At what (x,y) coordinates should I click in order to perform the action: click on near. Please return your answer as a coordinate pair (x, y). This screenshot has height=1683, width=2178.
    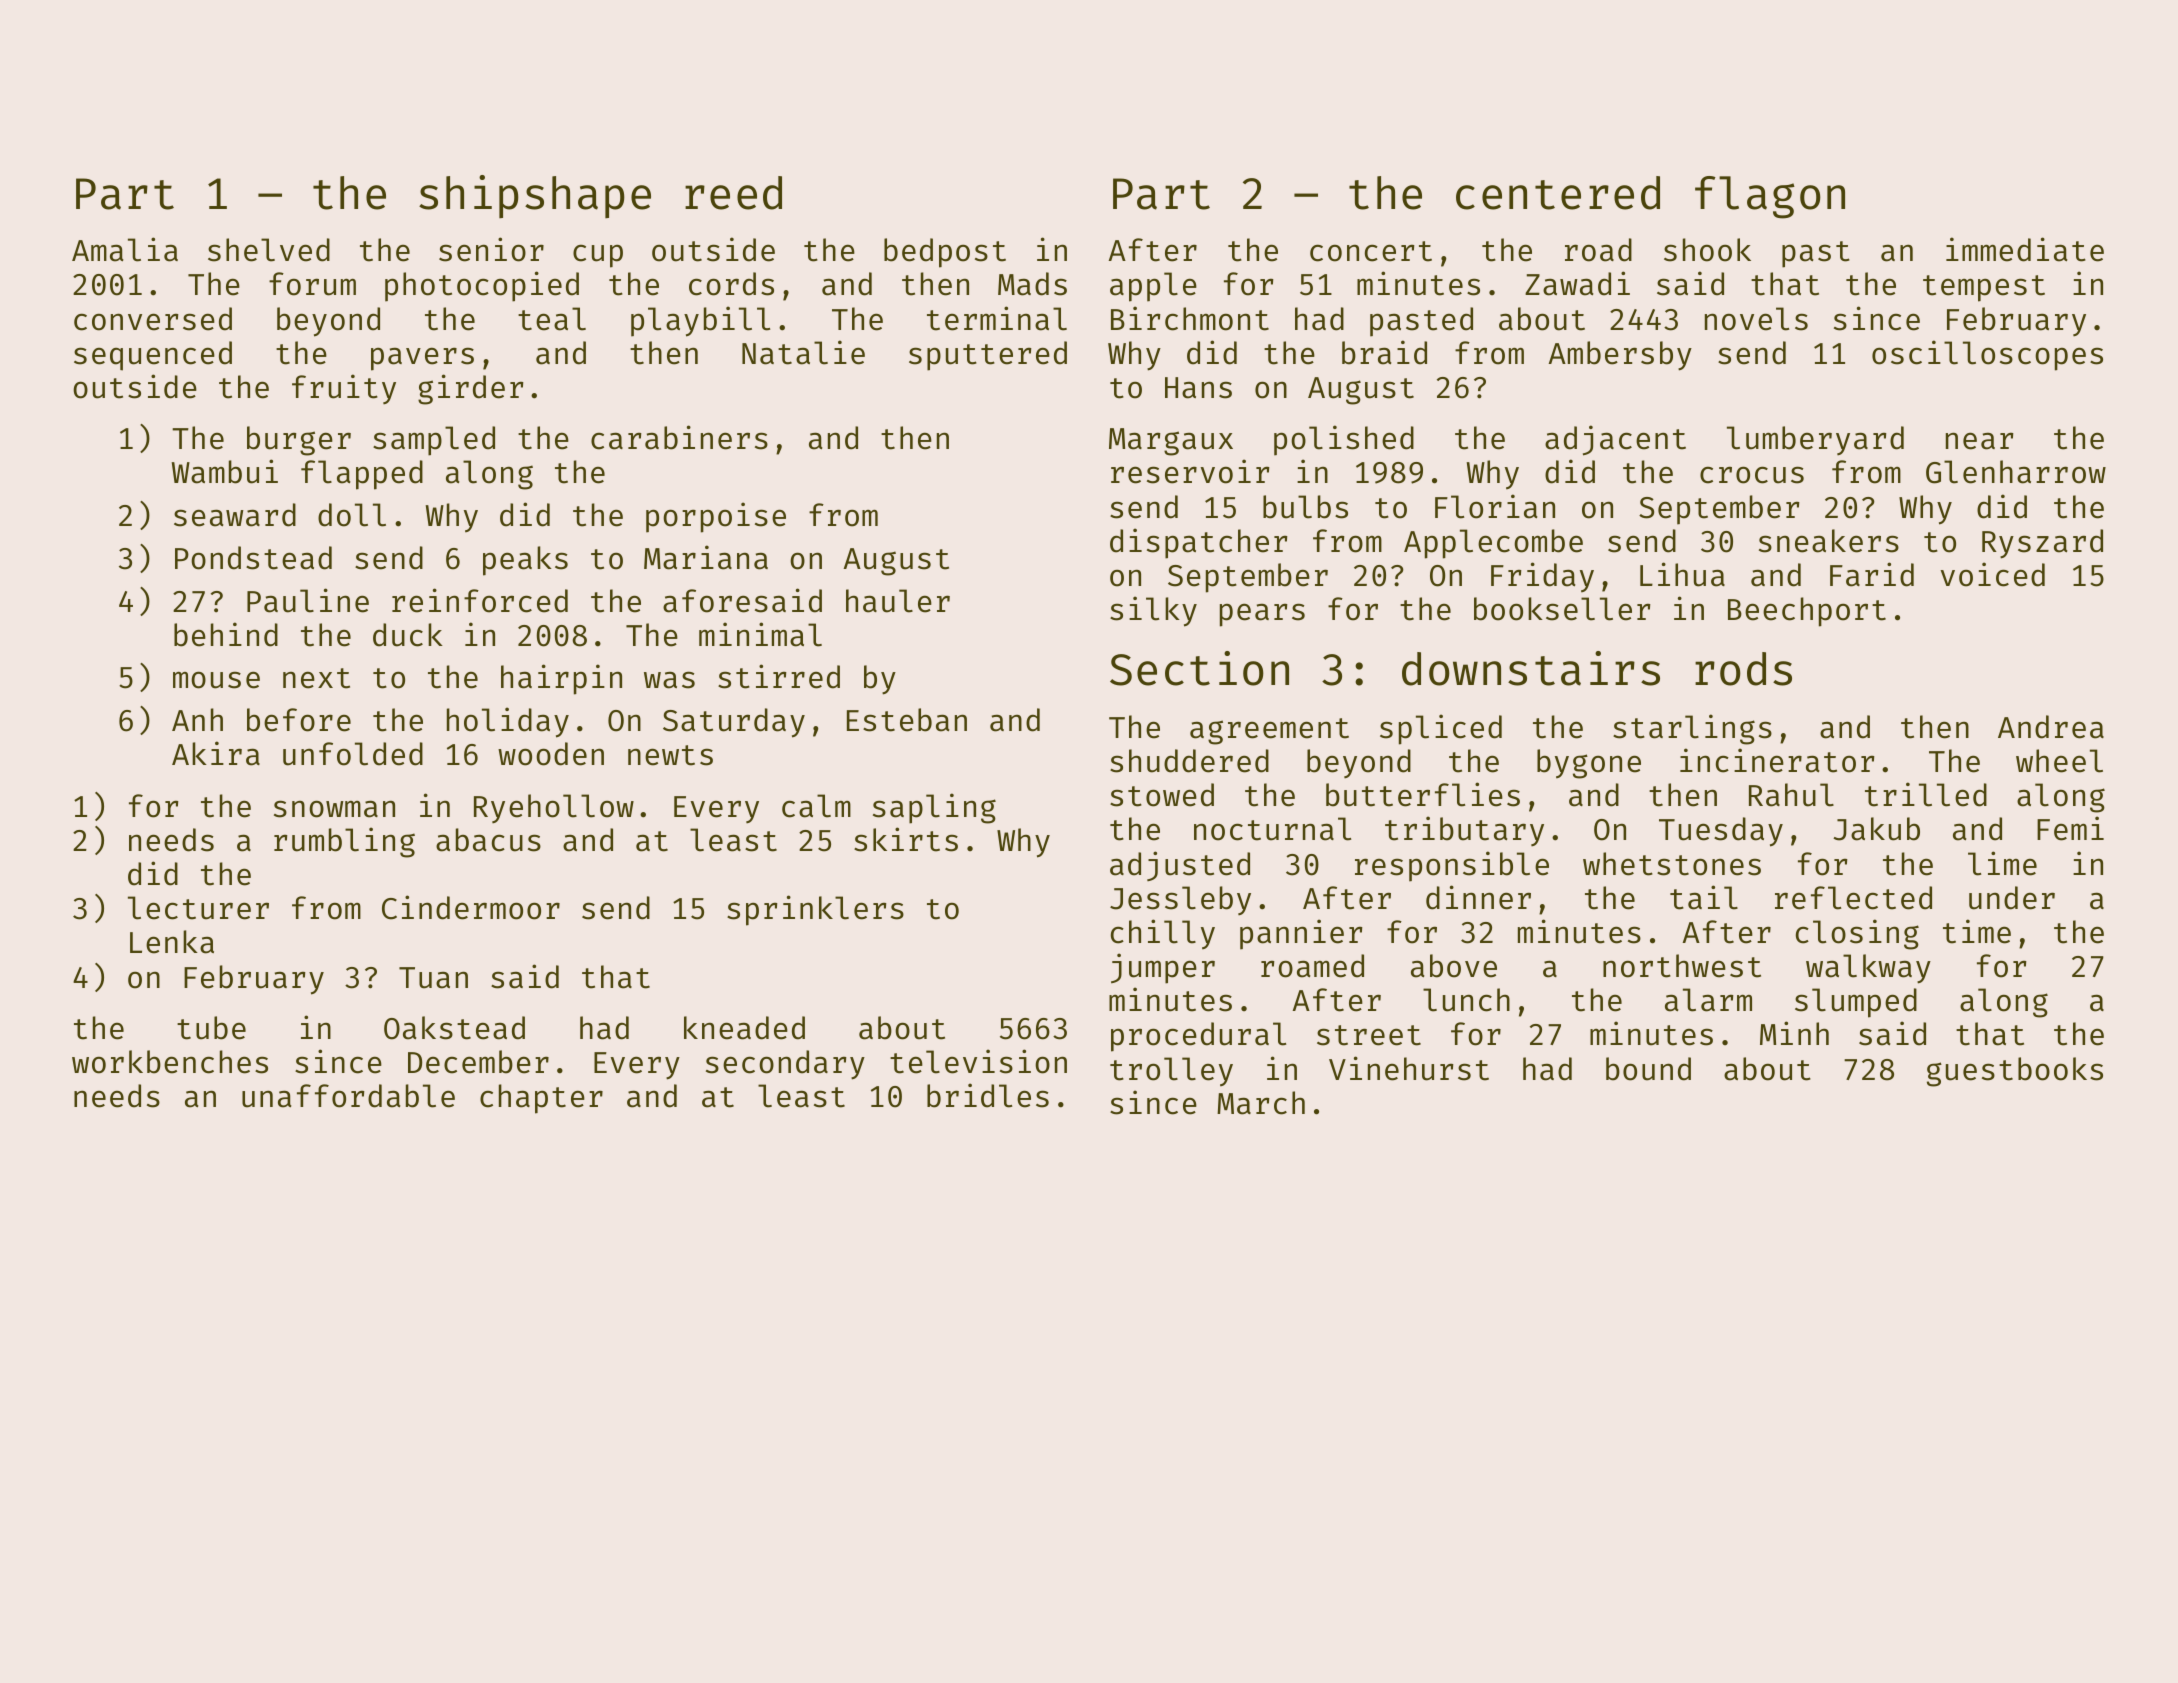
    Looking at the image, I should click on (1979, 441).
